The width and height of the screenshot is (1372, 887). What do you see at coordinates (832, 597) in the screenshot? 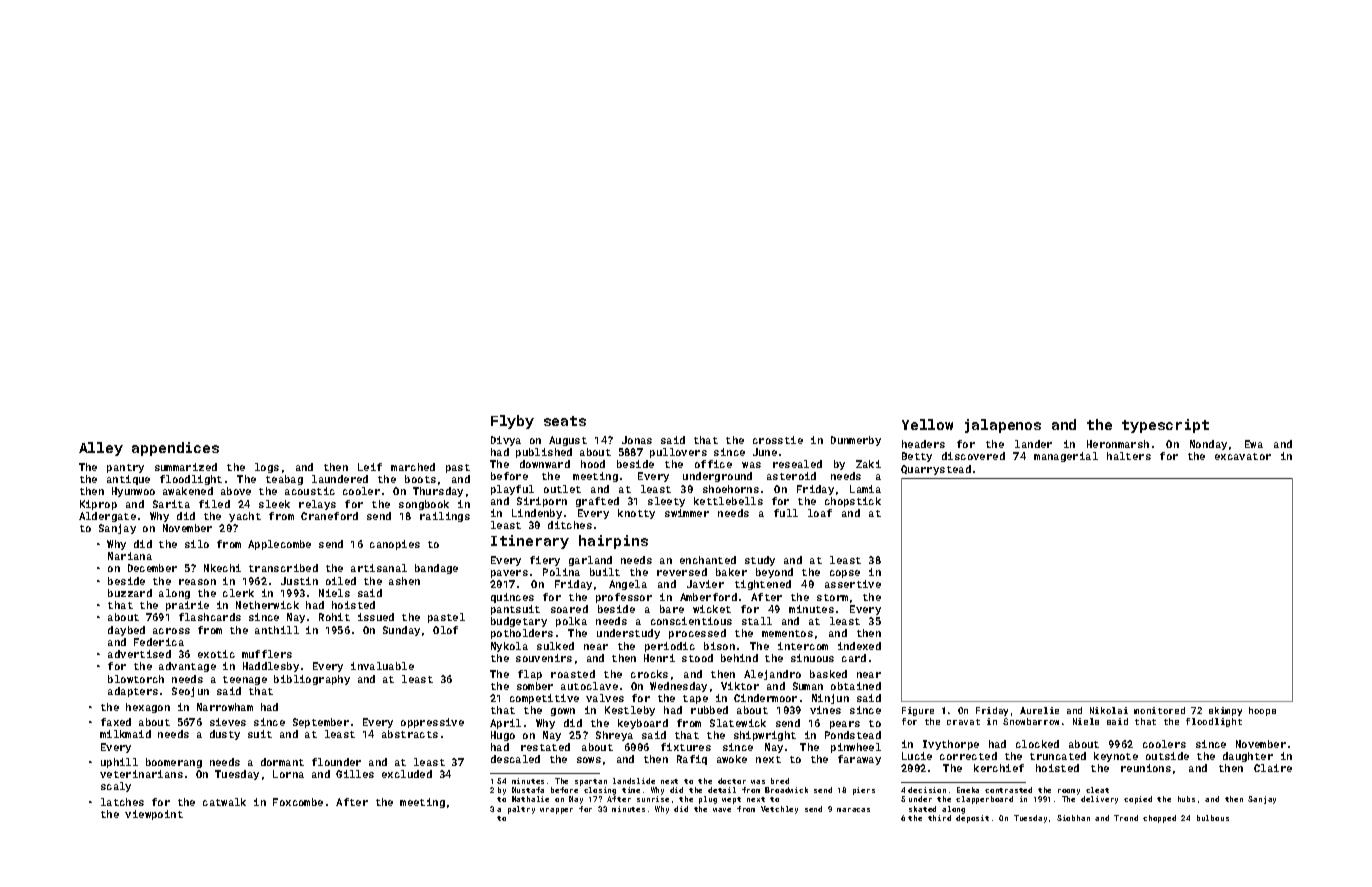
I see `storm` at bounding box center [832, 597].
